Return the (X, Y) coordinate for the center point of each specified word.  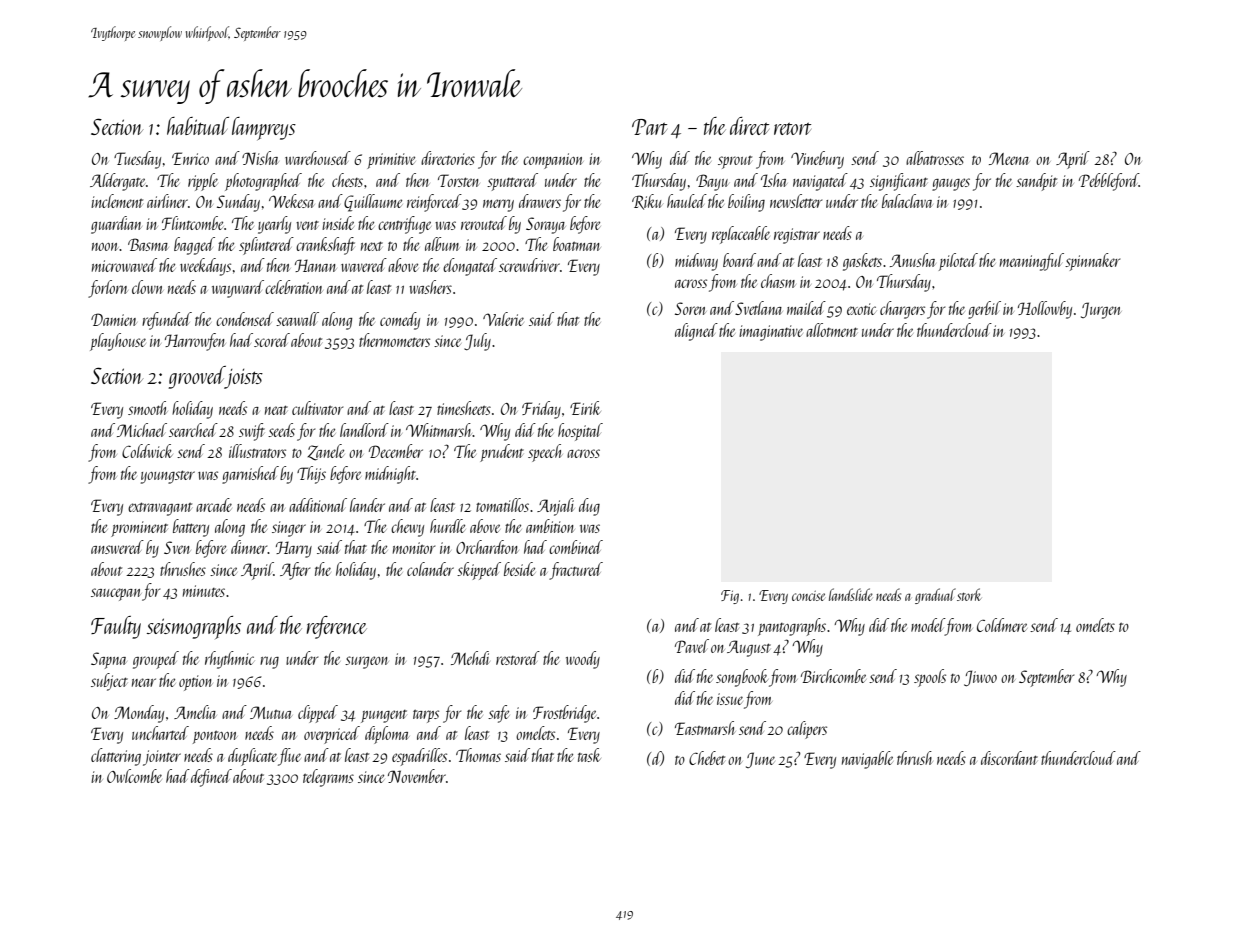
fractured (576, 571)
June (760, 760)
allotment (832, 330)
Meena (1009, 158)
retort (792, 128)
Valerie (503, 319)
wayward (238, 289)
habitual (198, 126)
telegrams (328, 778)
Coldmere (1002, 625)
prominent (139, 529)
